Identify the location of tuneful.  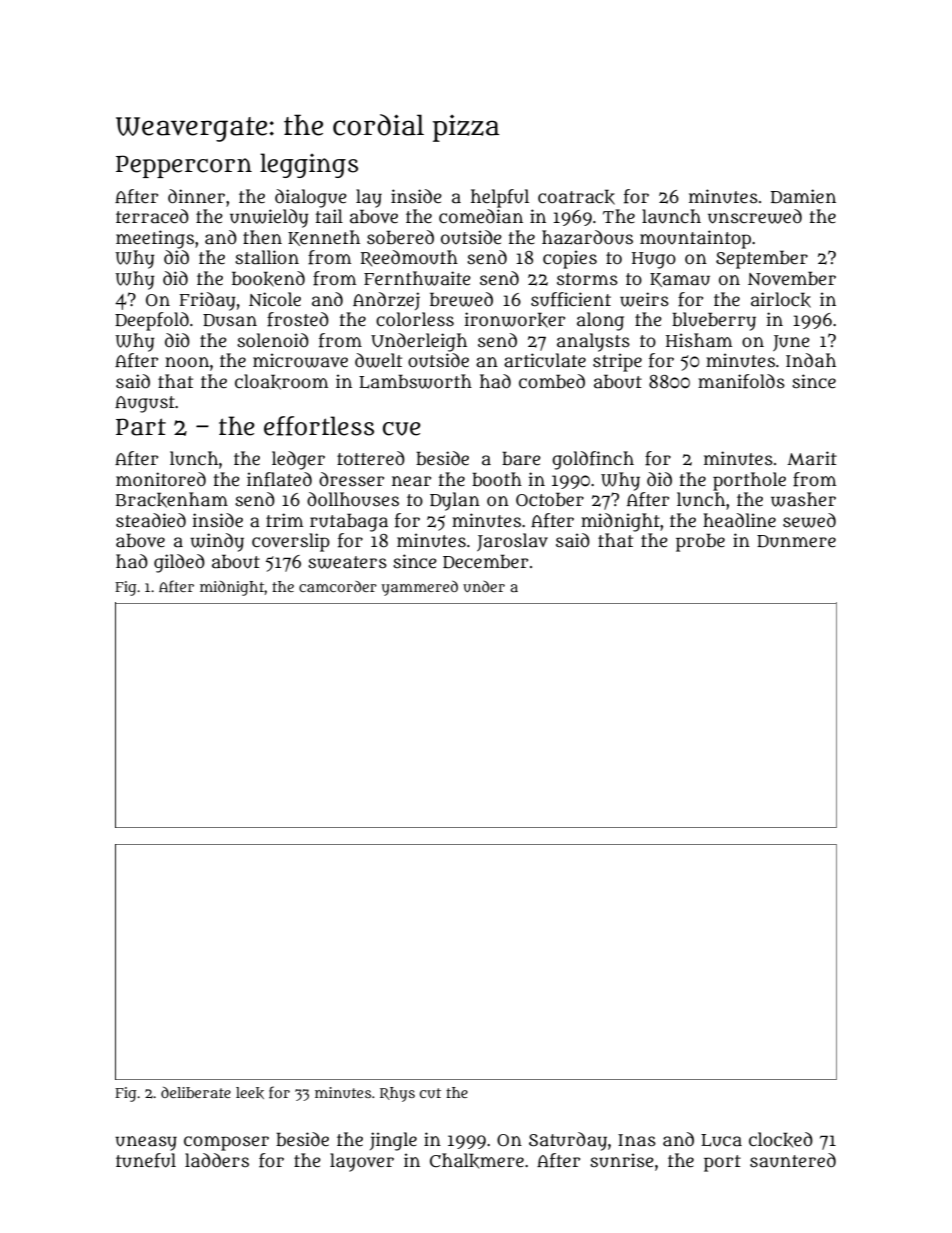
(146, 1160).
